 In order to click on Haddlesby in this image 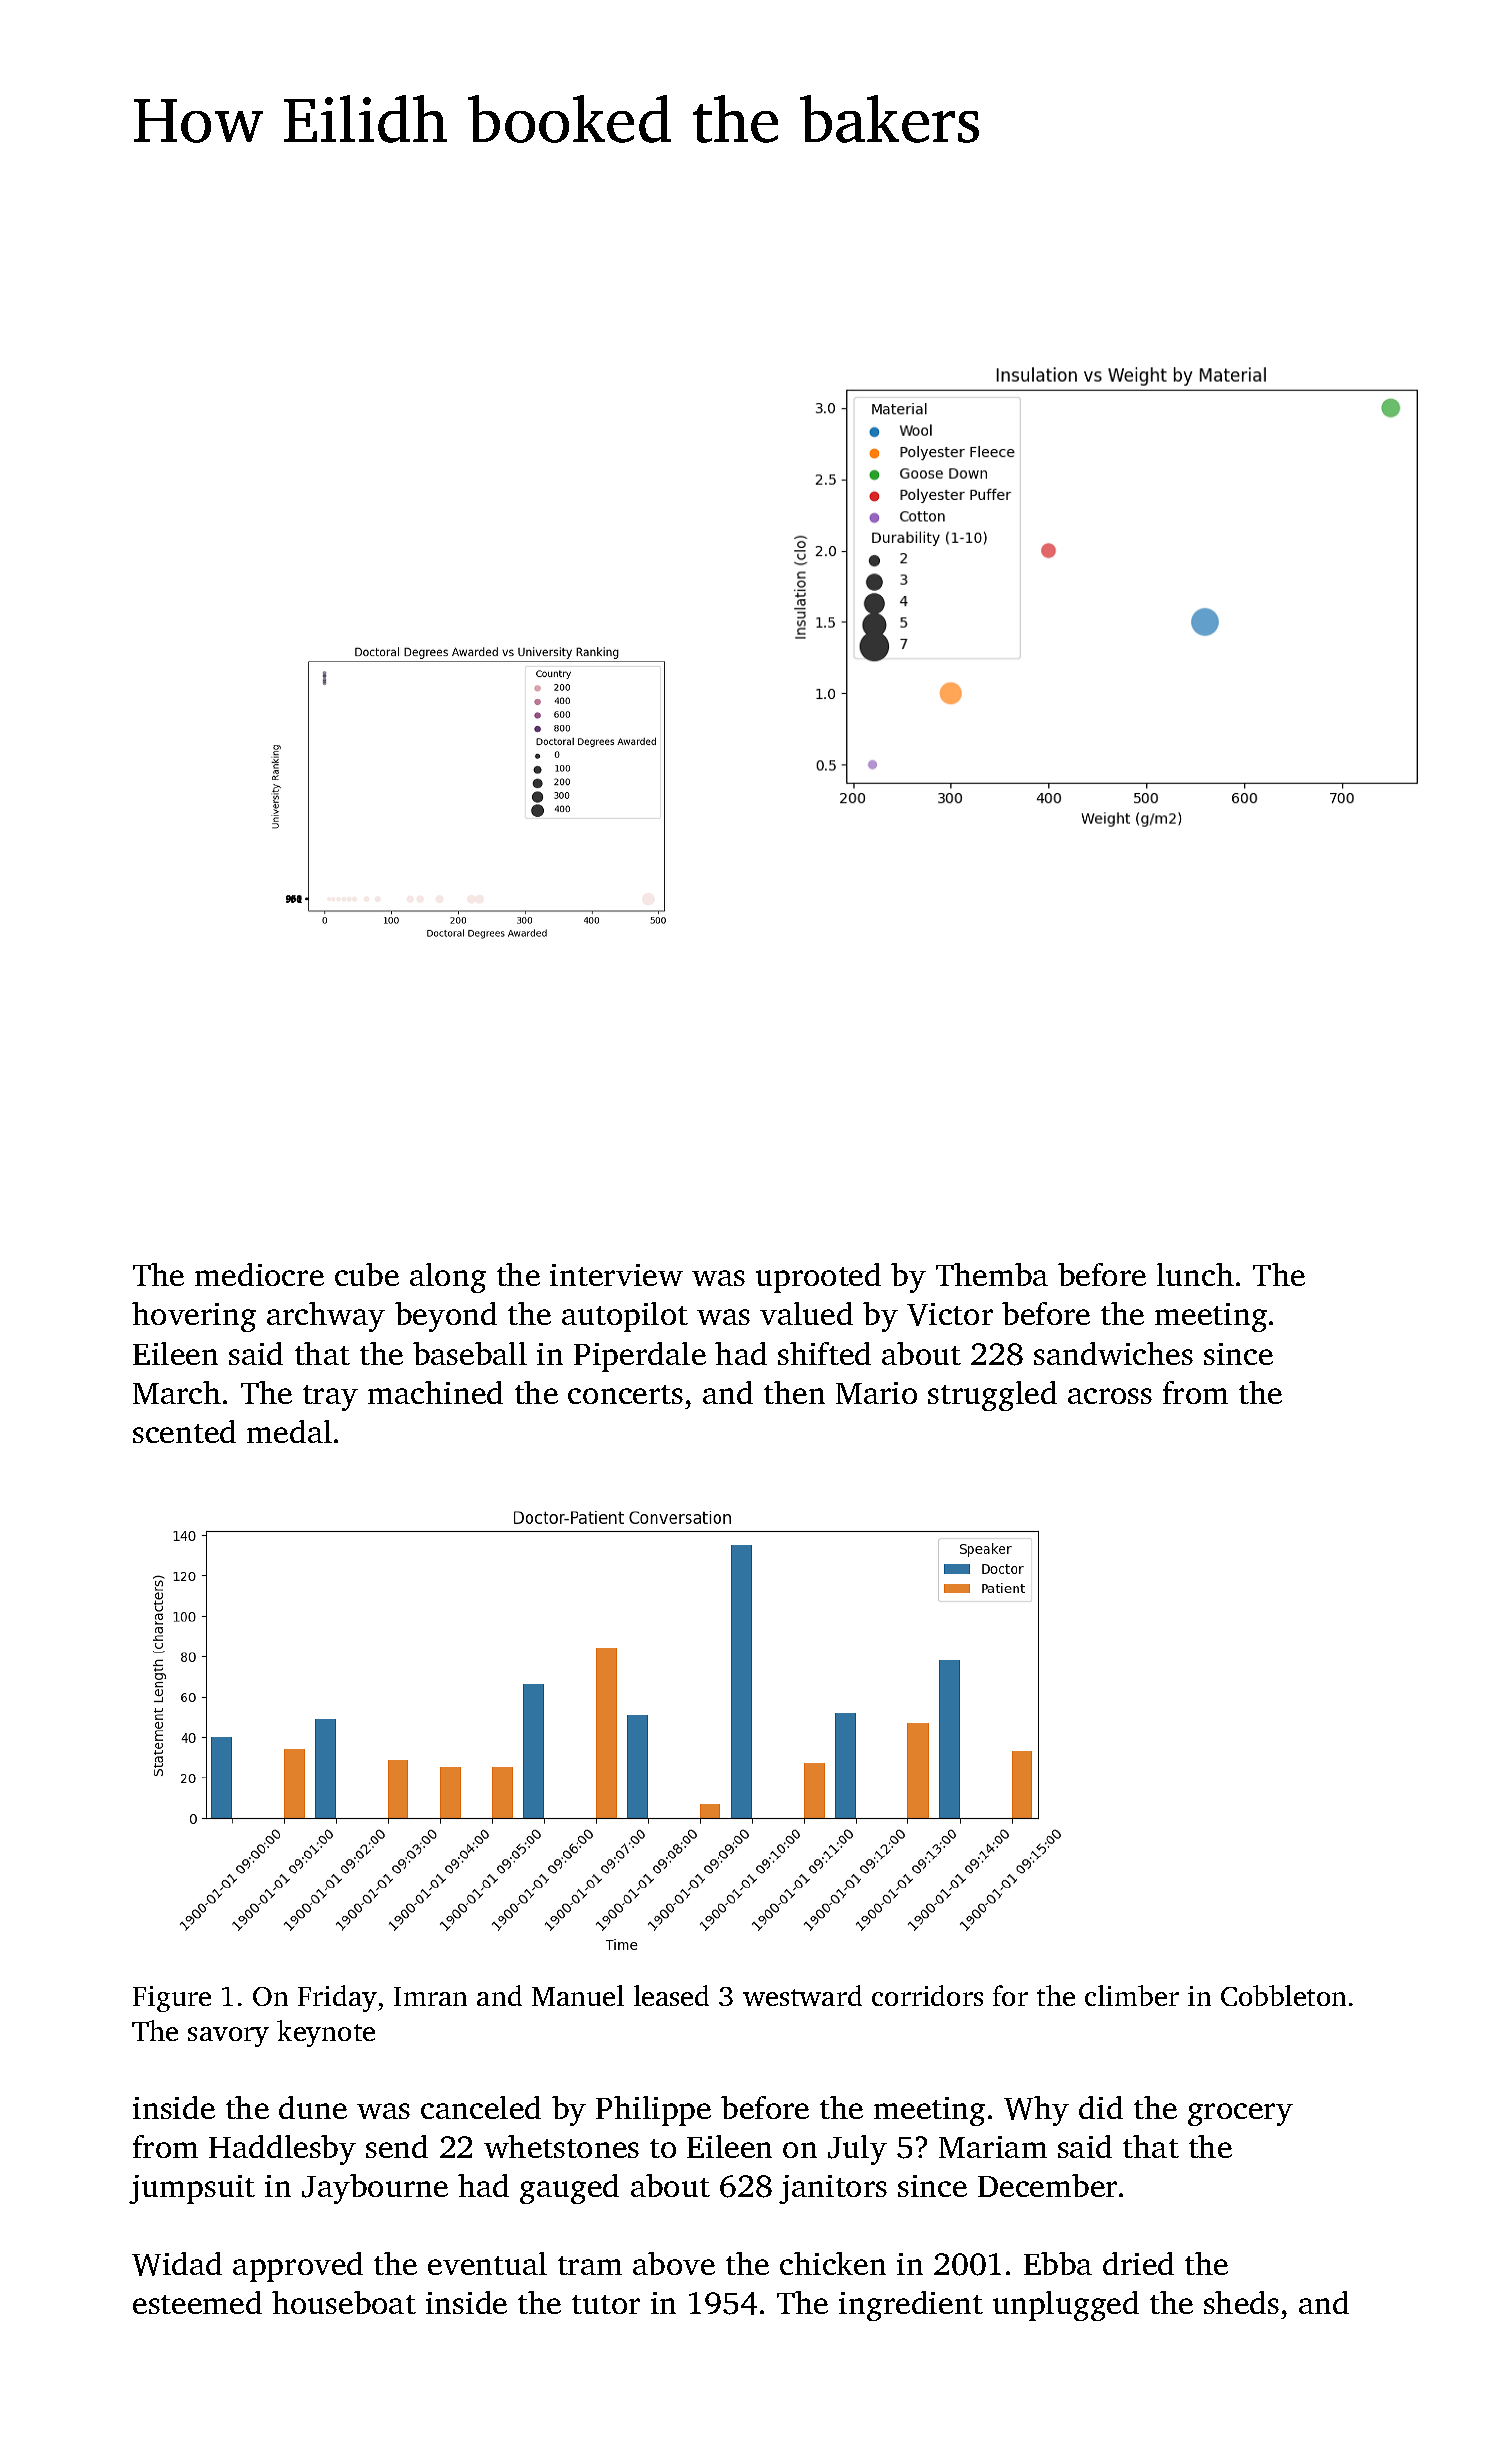, I will do `click(282, 2150)`.
